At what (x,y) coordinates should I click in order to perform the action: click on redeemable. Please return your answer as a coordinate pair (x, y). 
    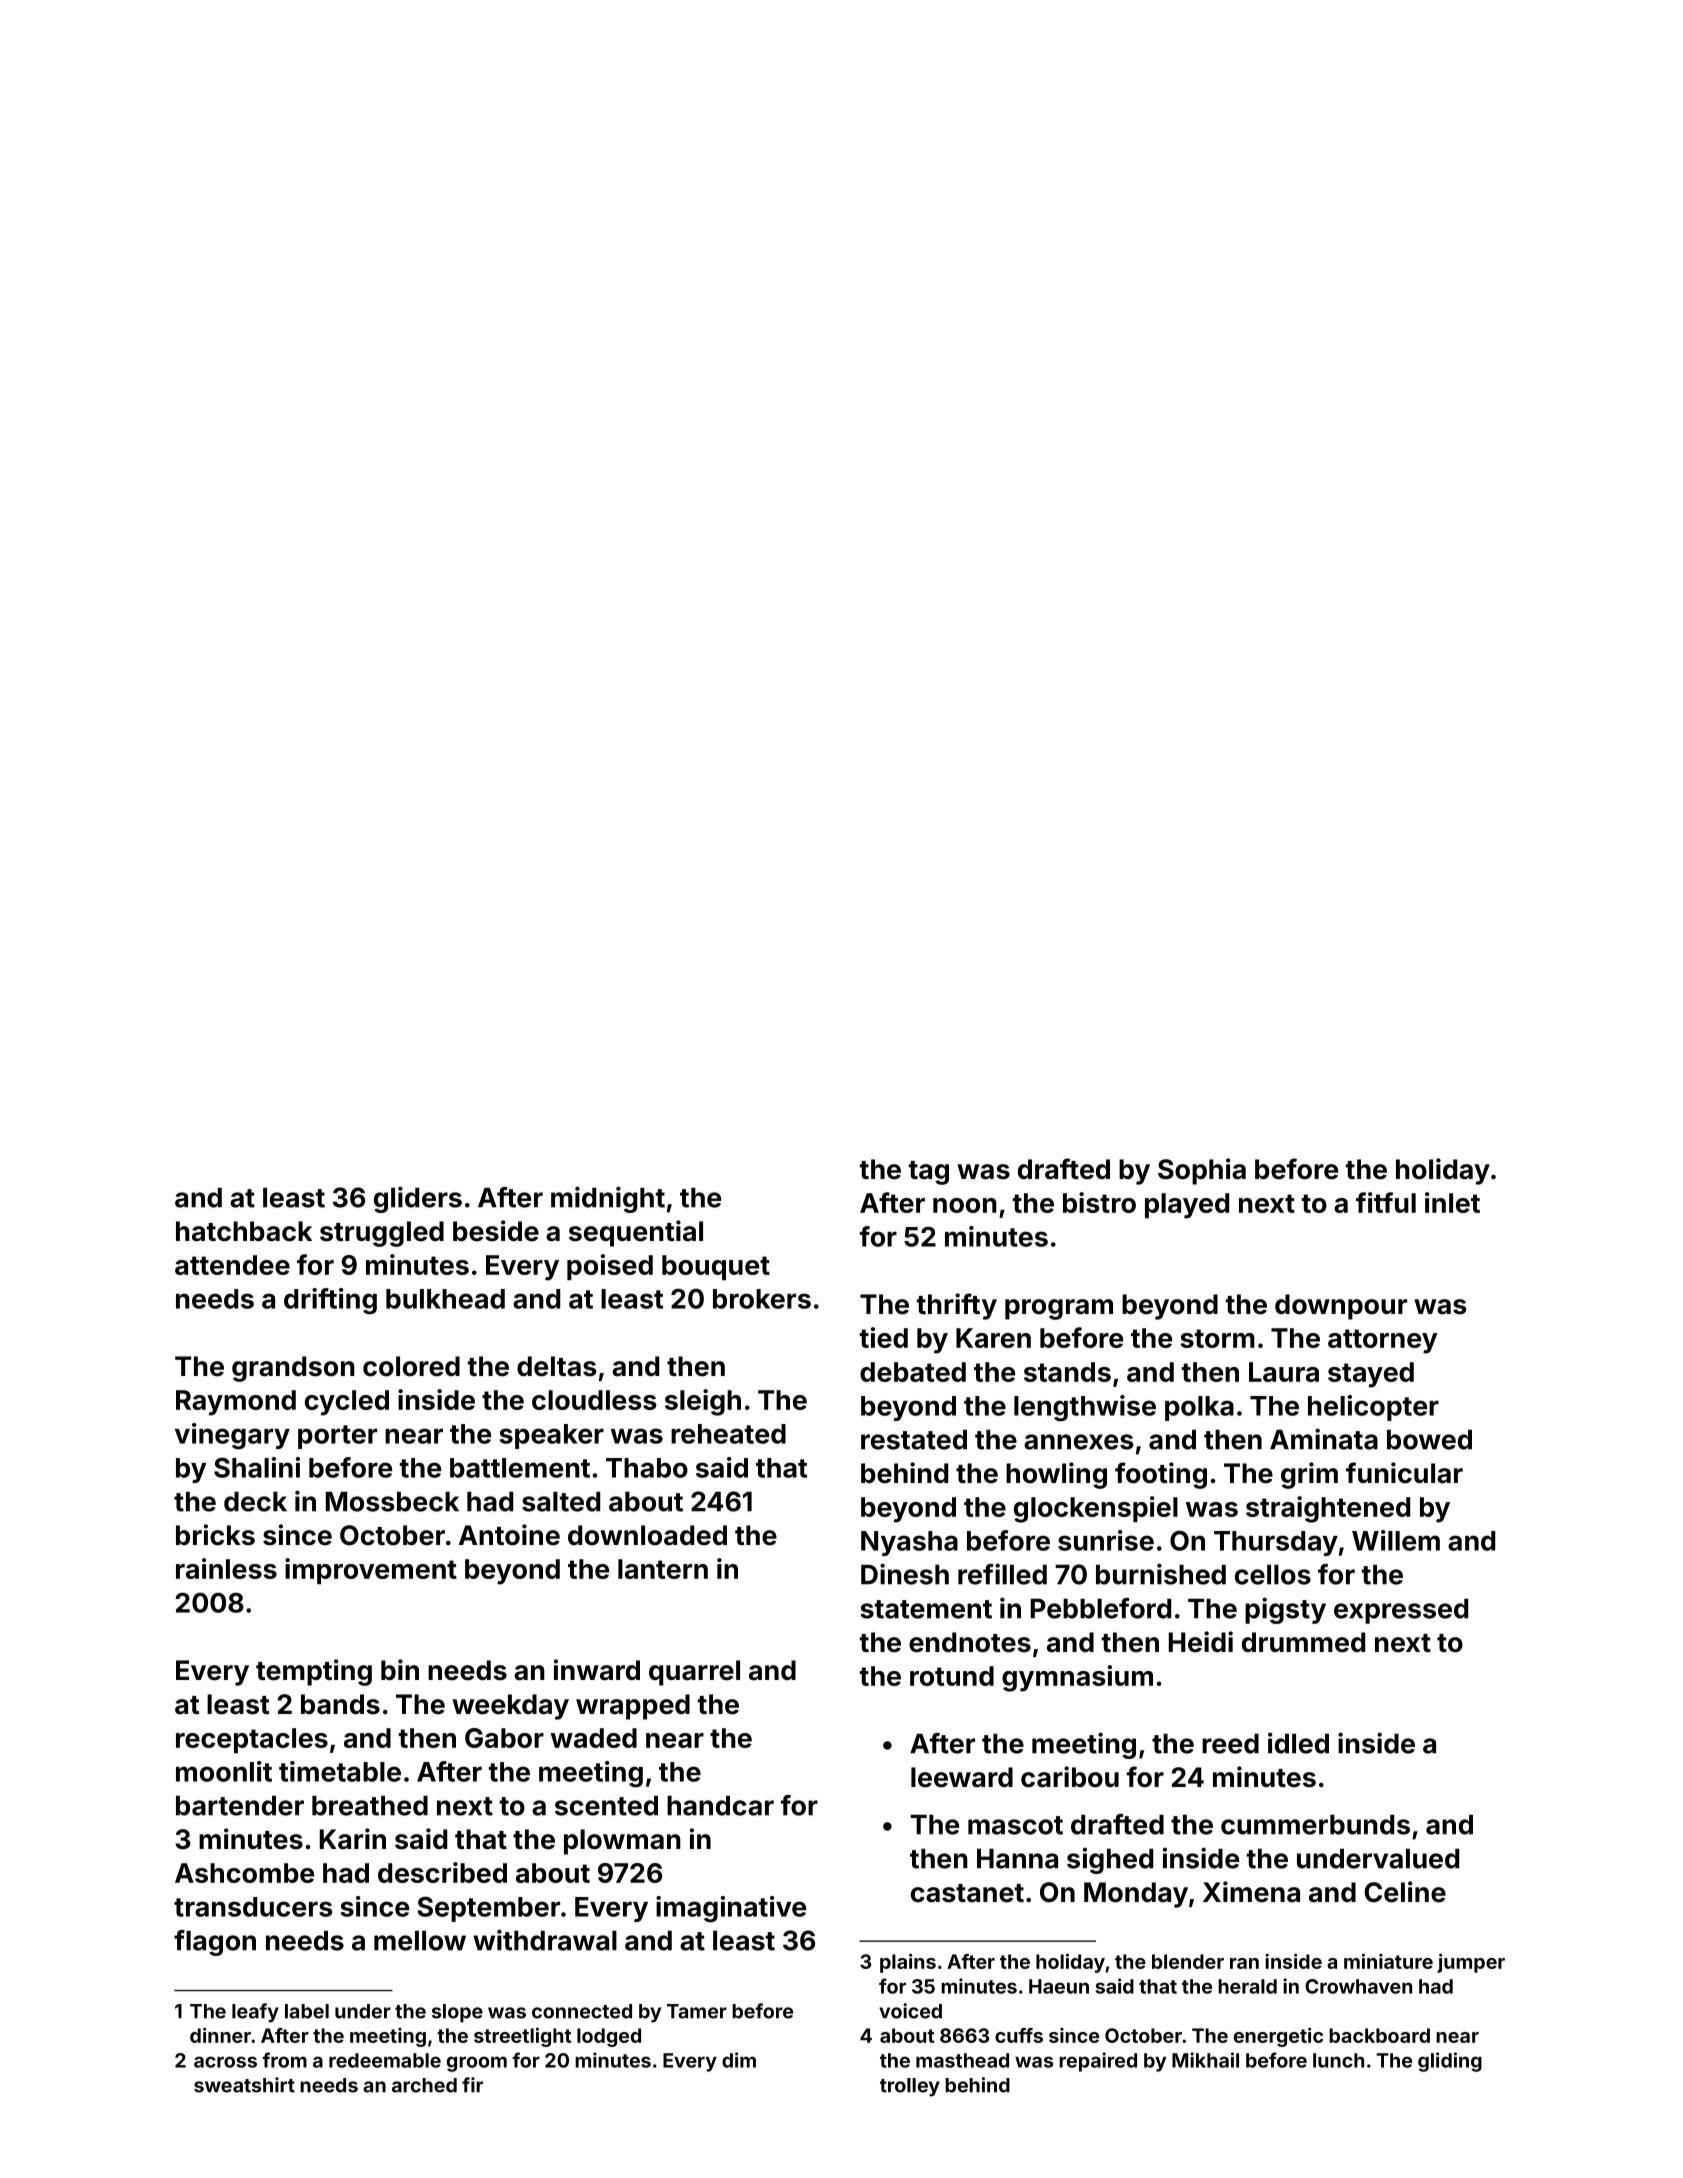
    Looking at the image, I should click on (385, 2060).
